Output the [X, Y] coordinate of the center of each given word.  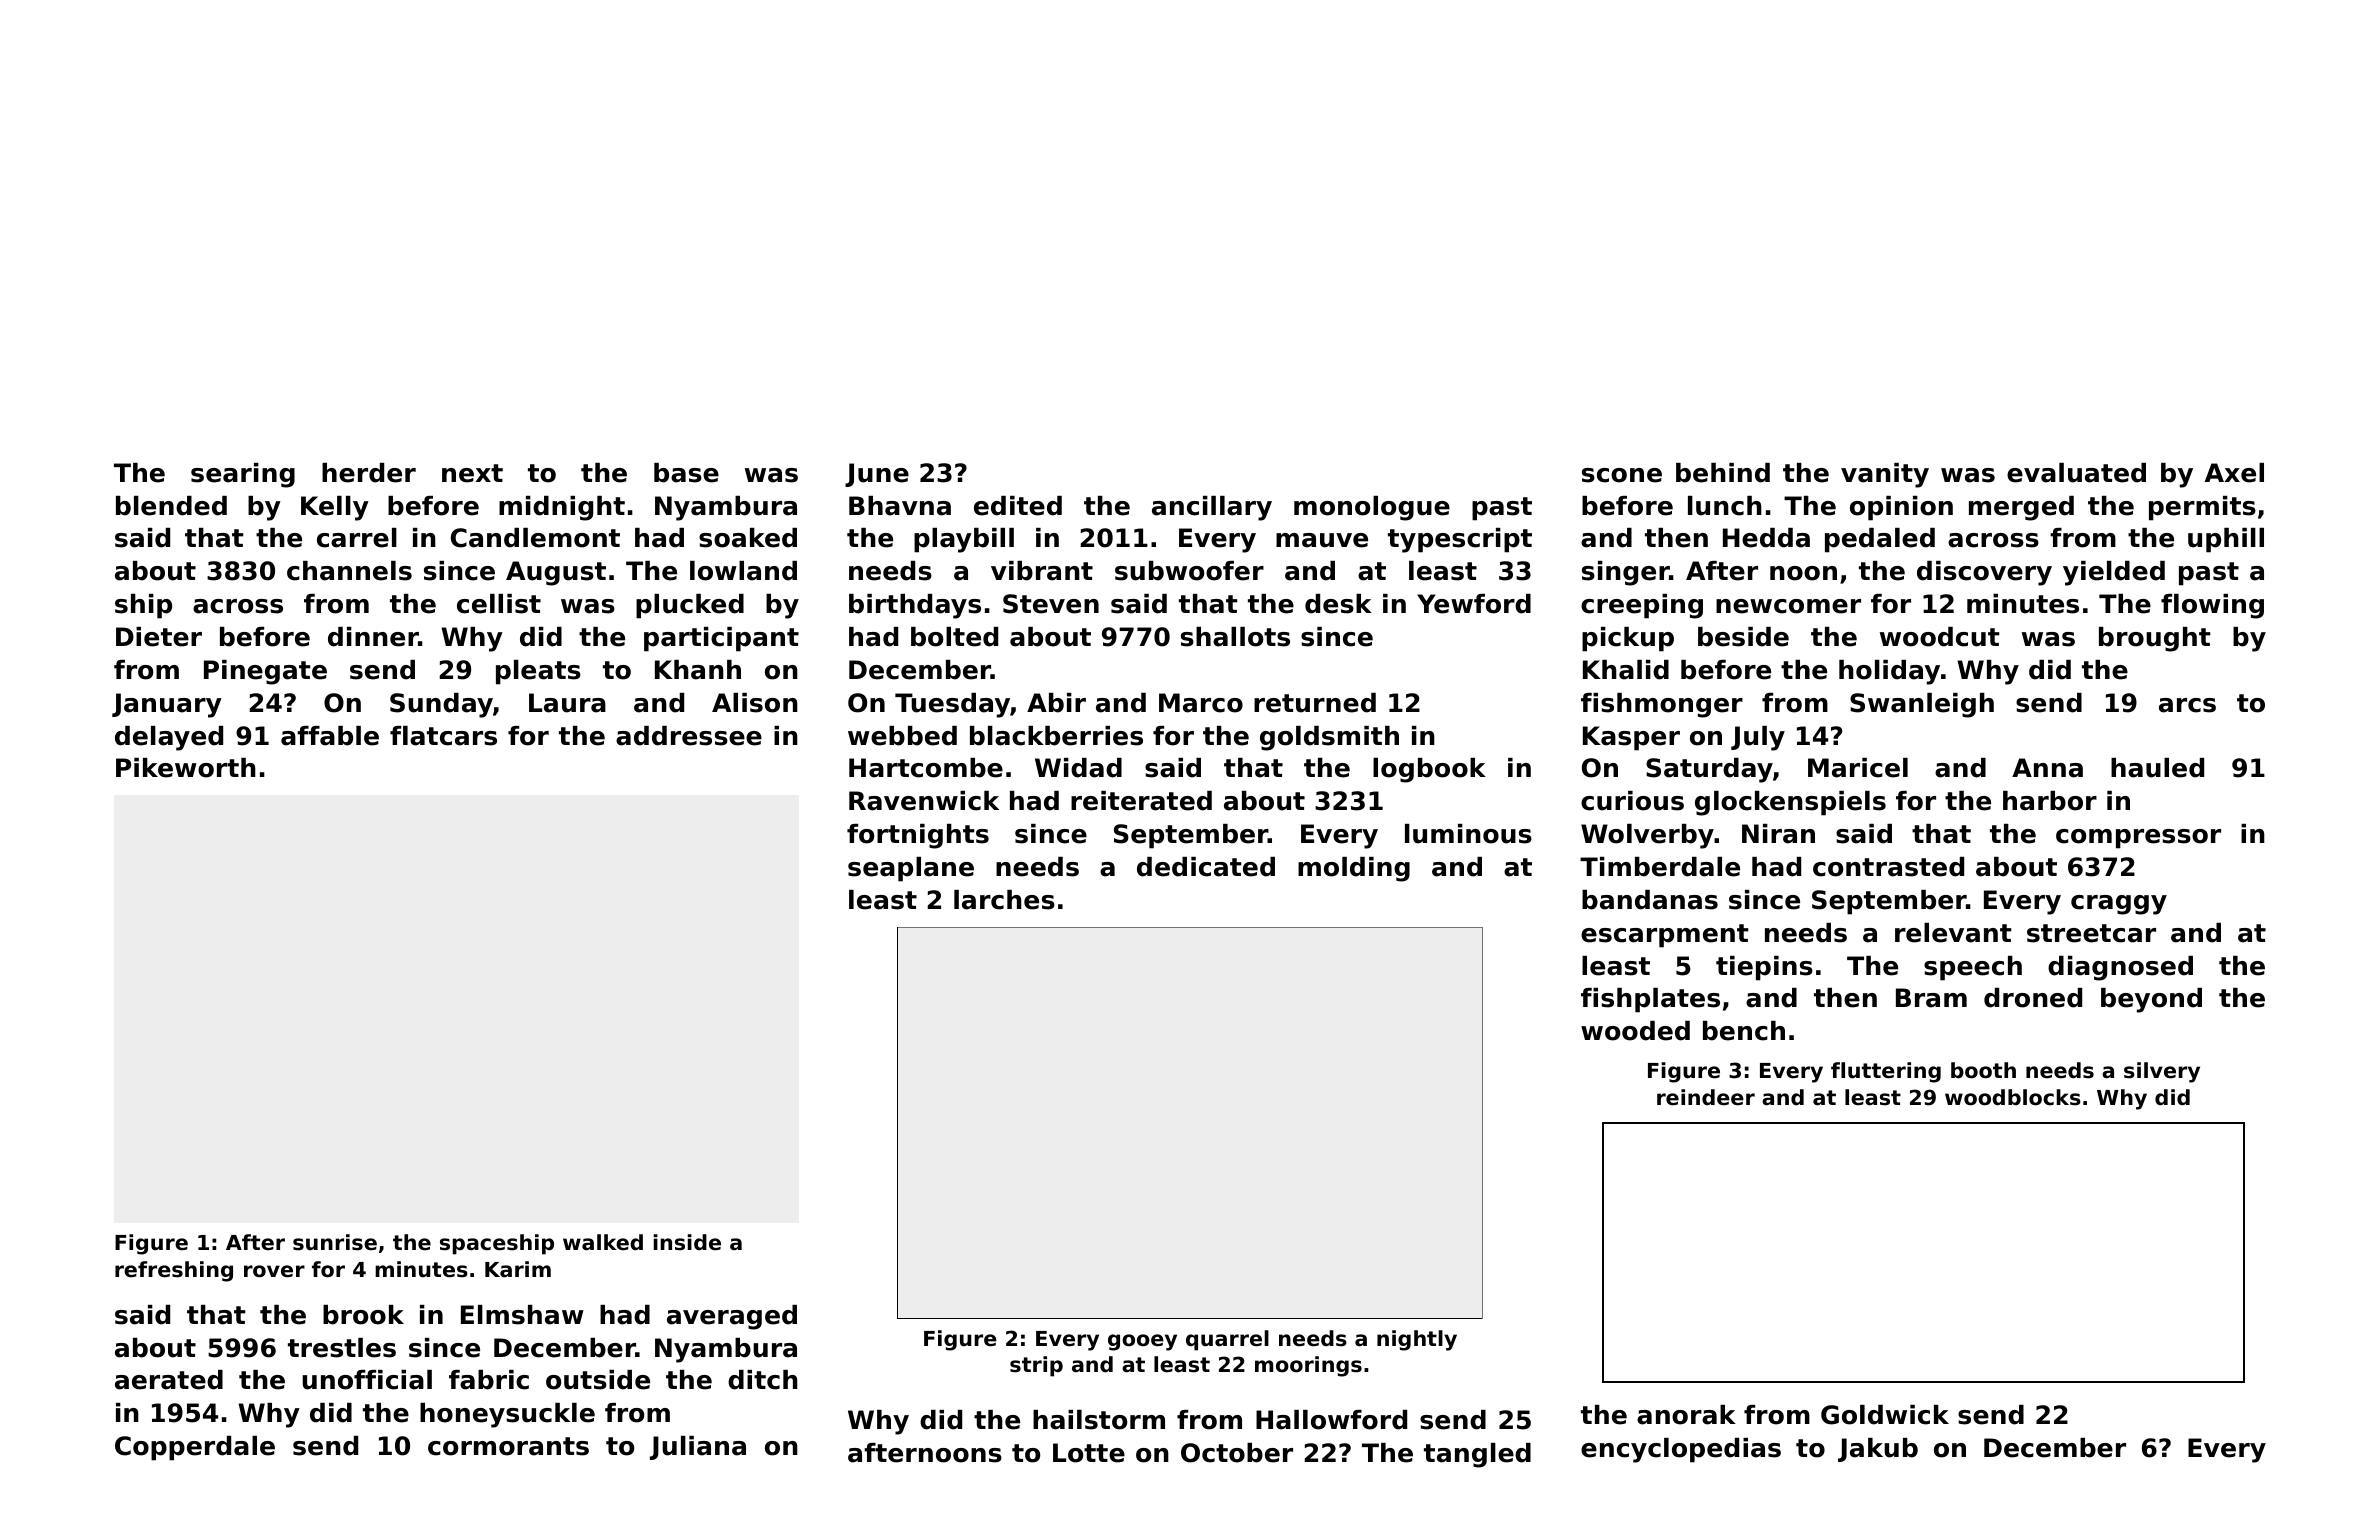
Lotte [1089, 1453]
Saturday [1709, 770]
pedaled [1880, 540]
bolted [954, 637]
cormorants [508, 1446]
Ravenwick [924, 801]
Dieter [159, 637]
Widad [1078, 768]
